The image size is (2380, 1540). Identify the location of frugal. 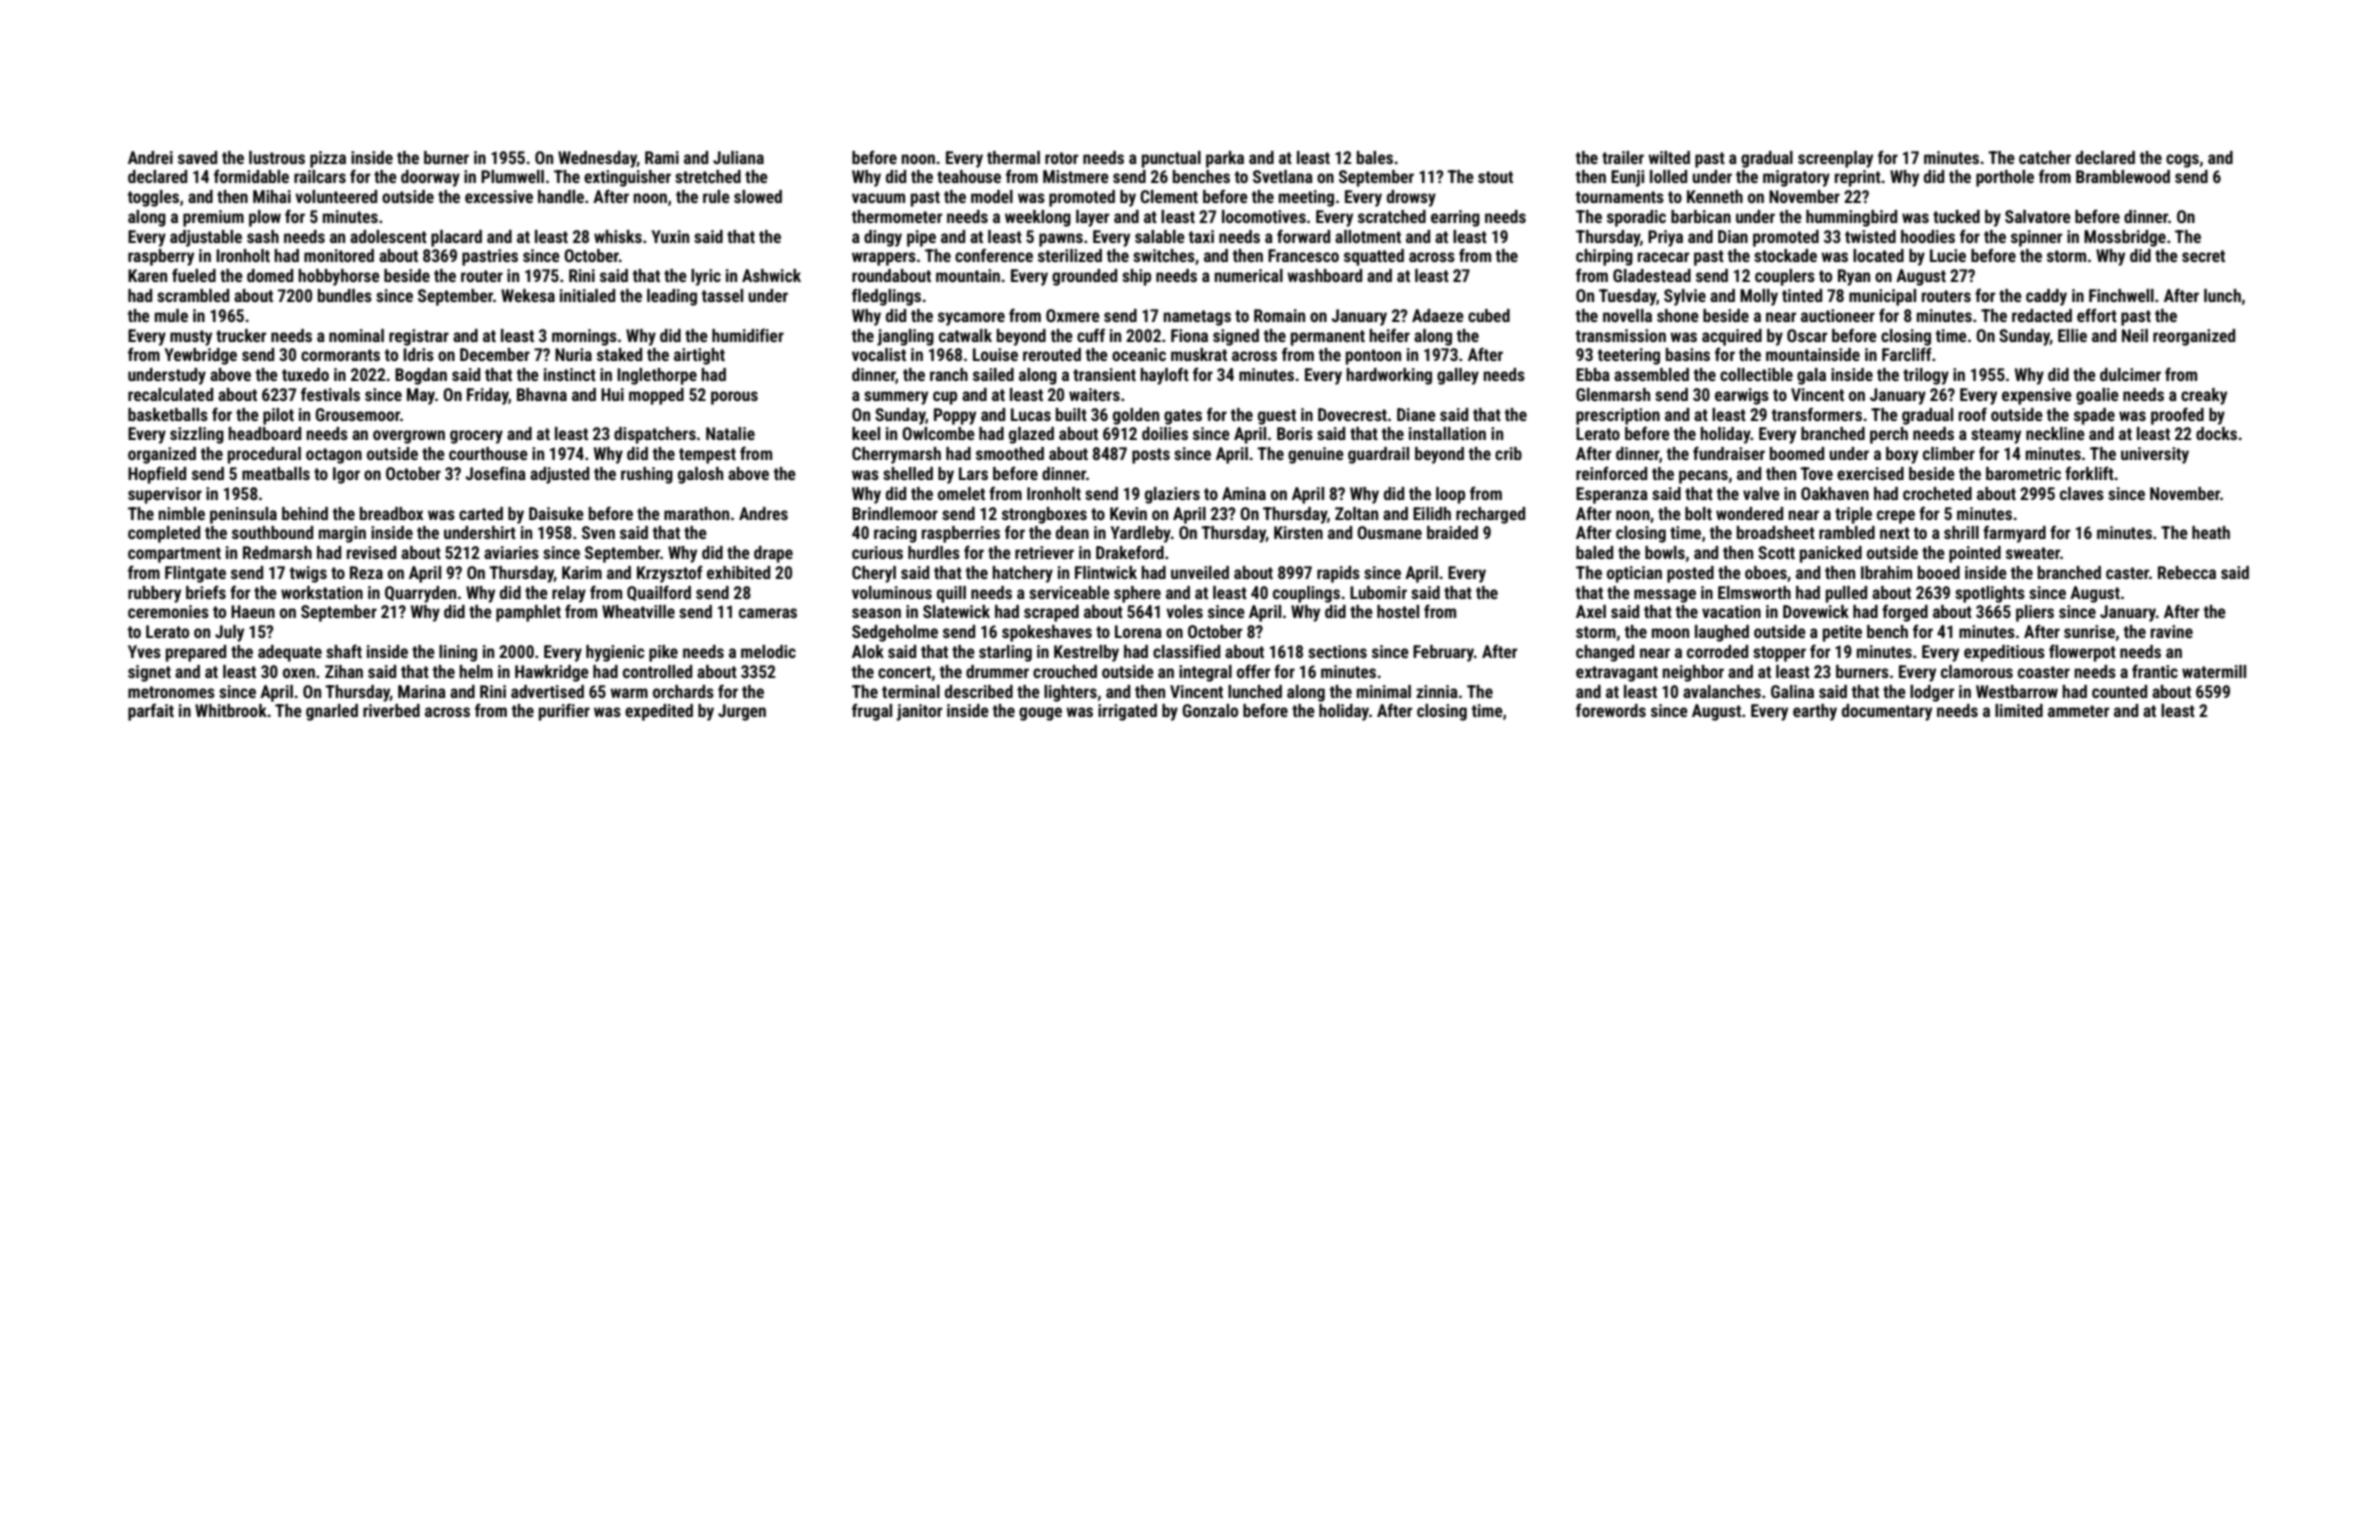
(872, 712).
